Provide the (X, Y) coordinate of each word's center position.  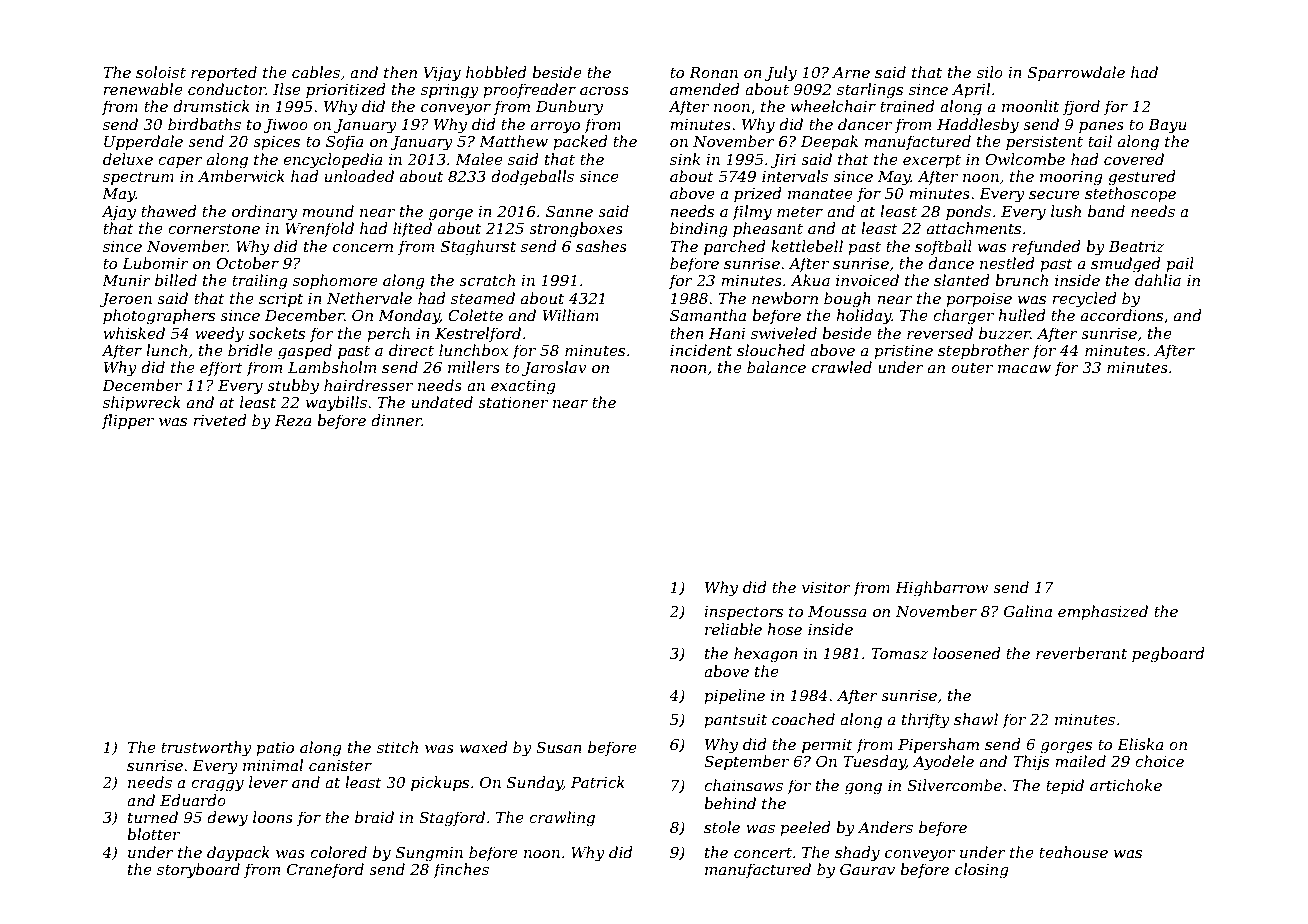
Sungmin (429, 854)
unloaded (359, 176)
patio (275, 749)
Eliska (1140, 744)
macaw (1024, 369)
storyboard (198, 871)
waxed (484, 747)
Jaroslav (554, 368)
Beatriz (1136, 247)
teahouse (1073, 852)
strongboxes (576, 230)
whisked (134, 333)
